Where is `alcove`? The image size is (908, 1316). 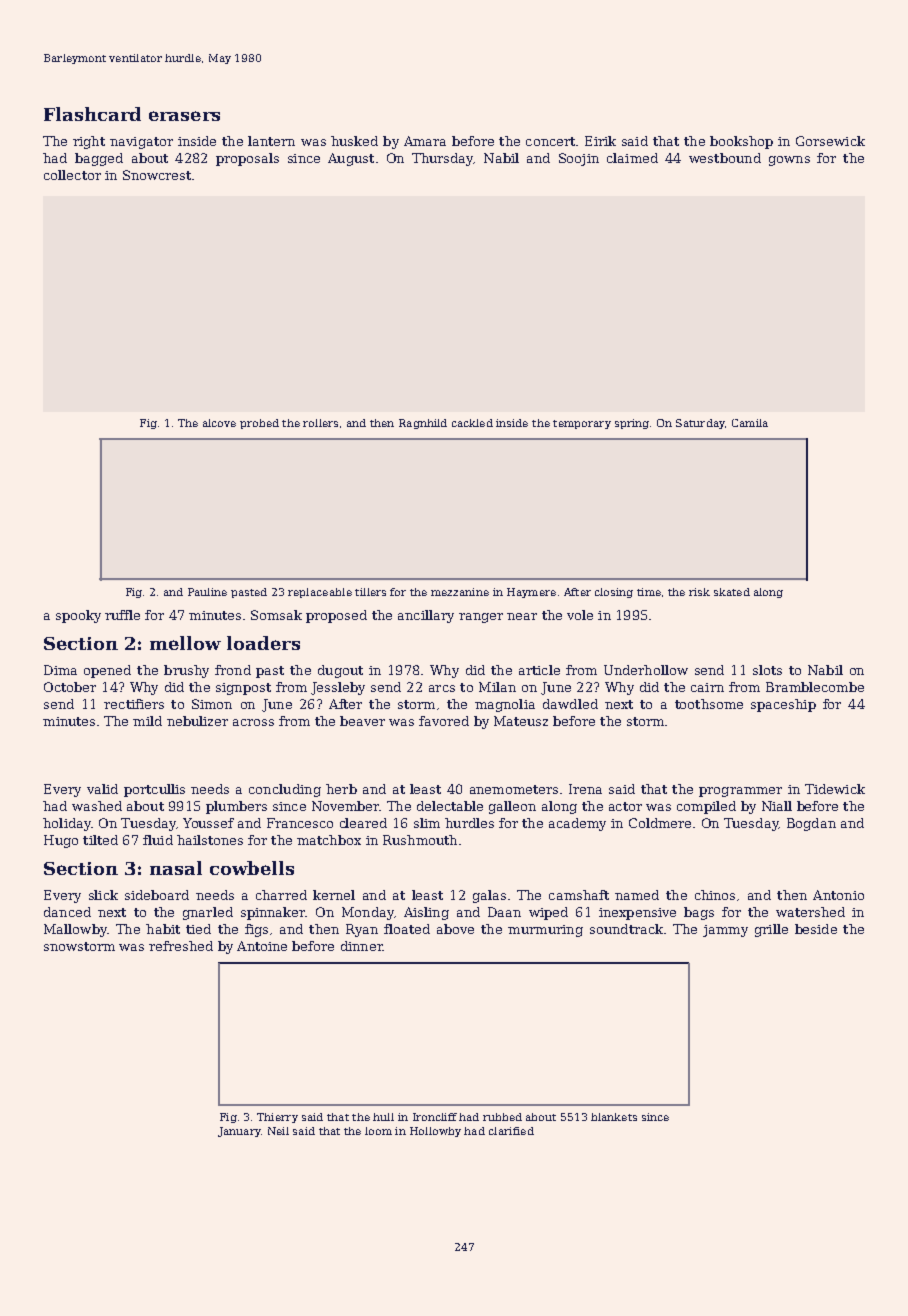 alcove is located at coordinates (219, 423).
